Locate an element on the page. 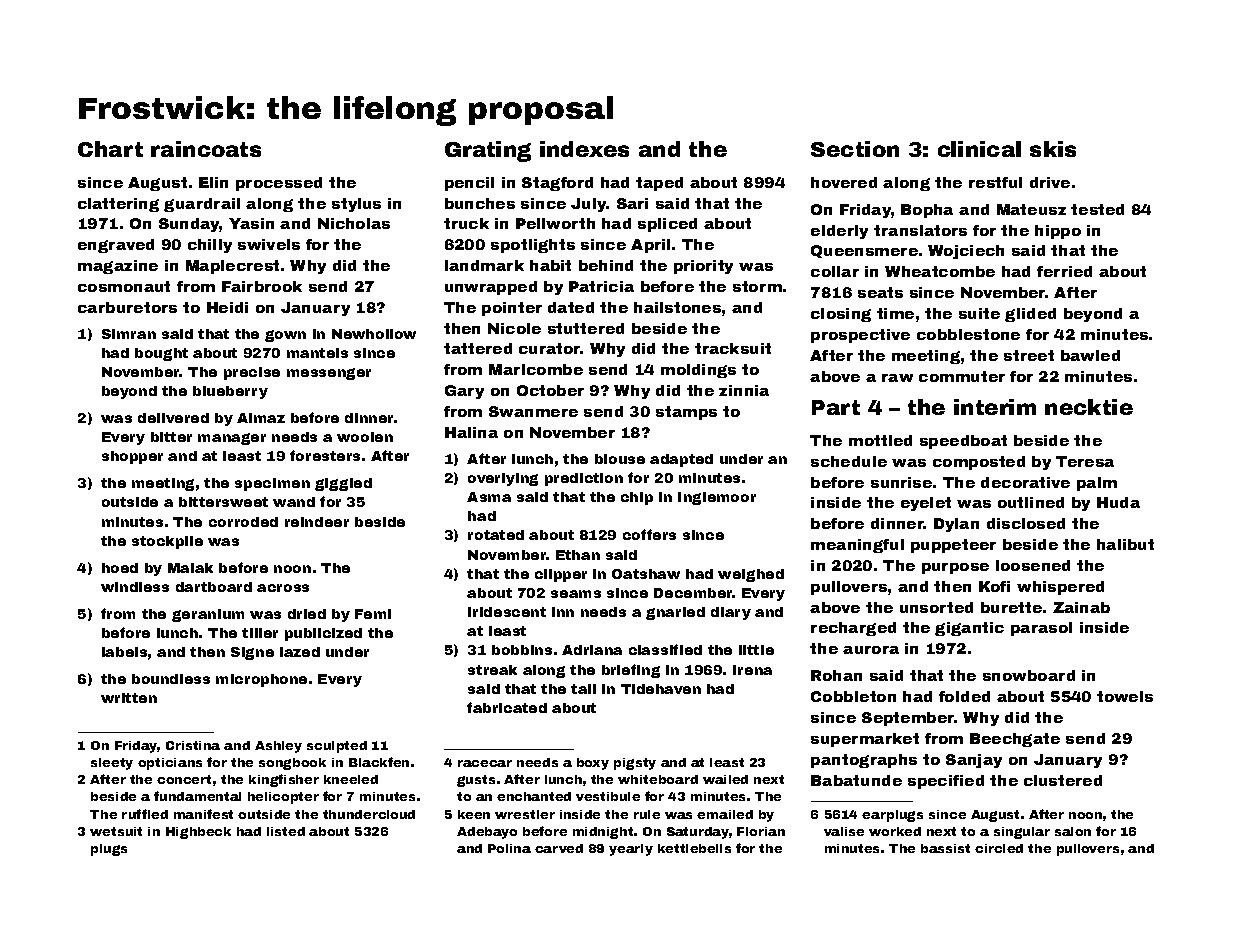 This image has width=1233, height=952. specimen is located at coordinates (272, 484).
